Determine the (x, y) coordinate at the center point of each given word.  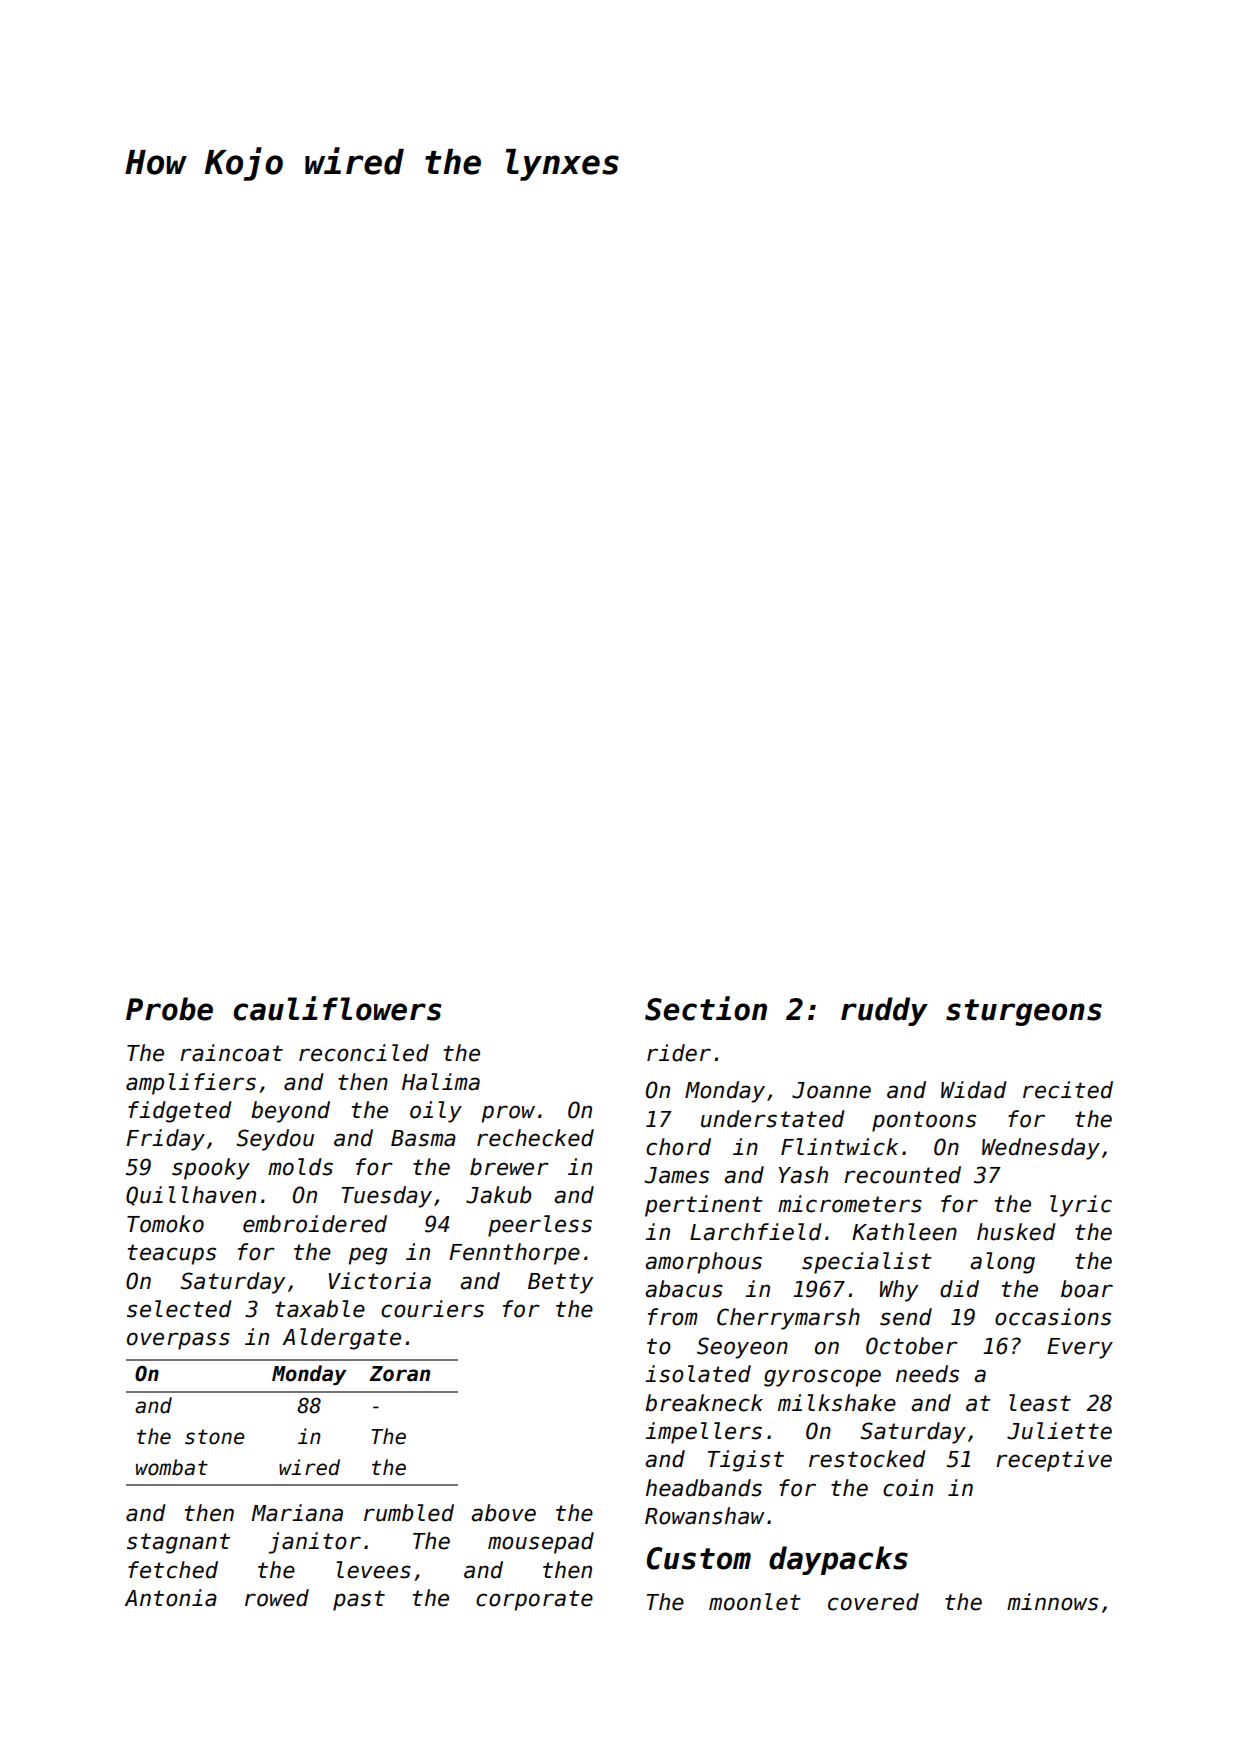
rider (679, 1053)
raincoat (231, 1053)
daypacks (838, 1560)
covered (873, 1602)
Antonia (170, 1598)
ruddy (884, 1011)
